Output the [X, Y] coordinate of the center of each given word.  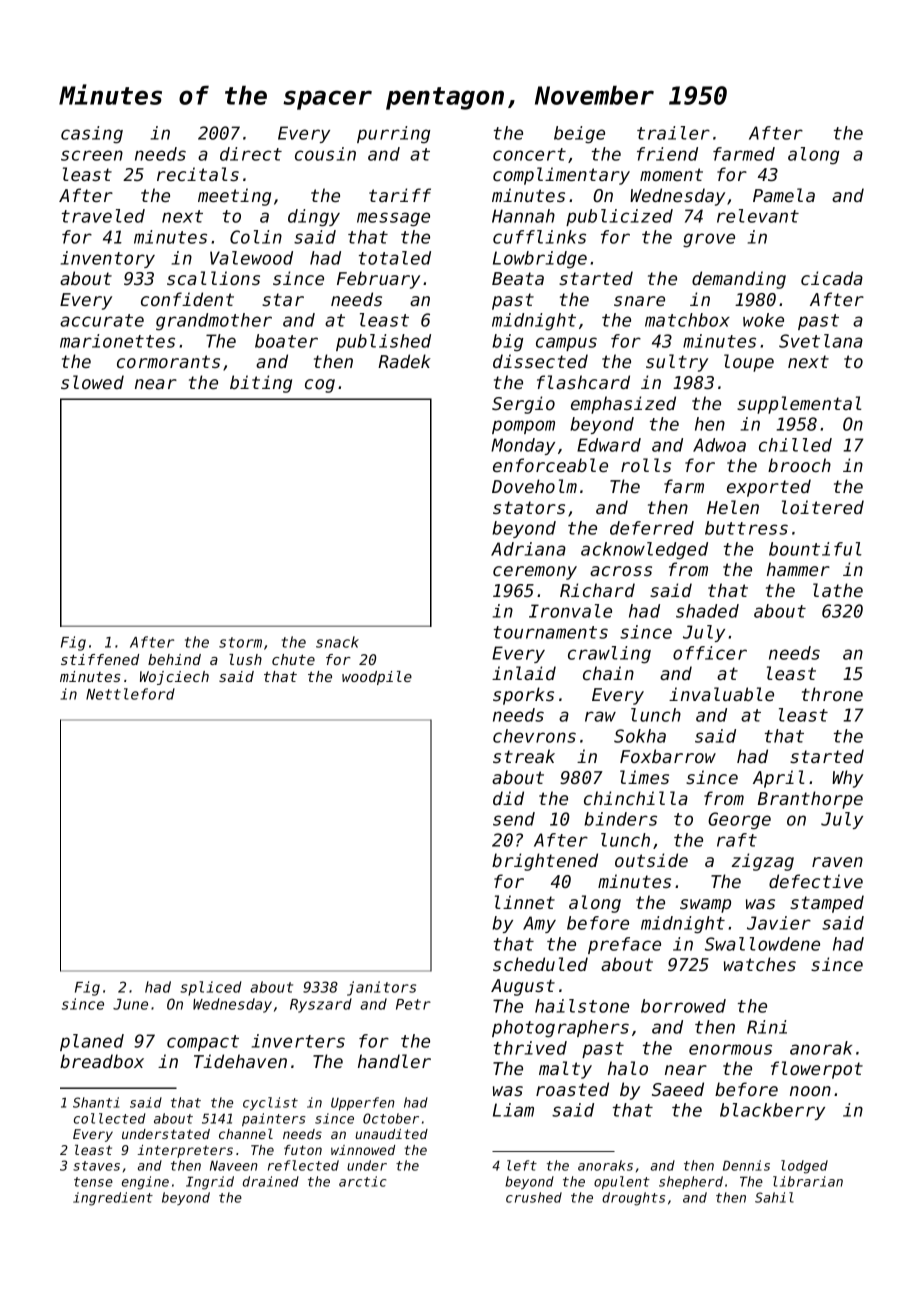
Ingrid [210, 1183]
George [739, 821]
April [778, 779]
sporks [523, 696]
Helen [733, 507]
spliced [210, 988]
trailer [673, 133]
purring [393, 135]
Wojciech [174, 678]
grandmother [214, 322]
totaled [395, 258]
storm [240, 642]
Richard [597, 590]
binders [620, 819]
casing [92, 135]
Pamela [784, 195]
